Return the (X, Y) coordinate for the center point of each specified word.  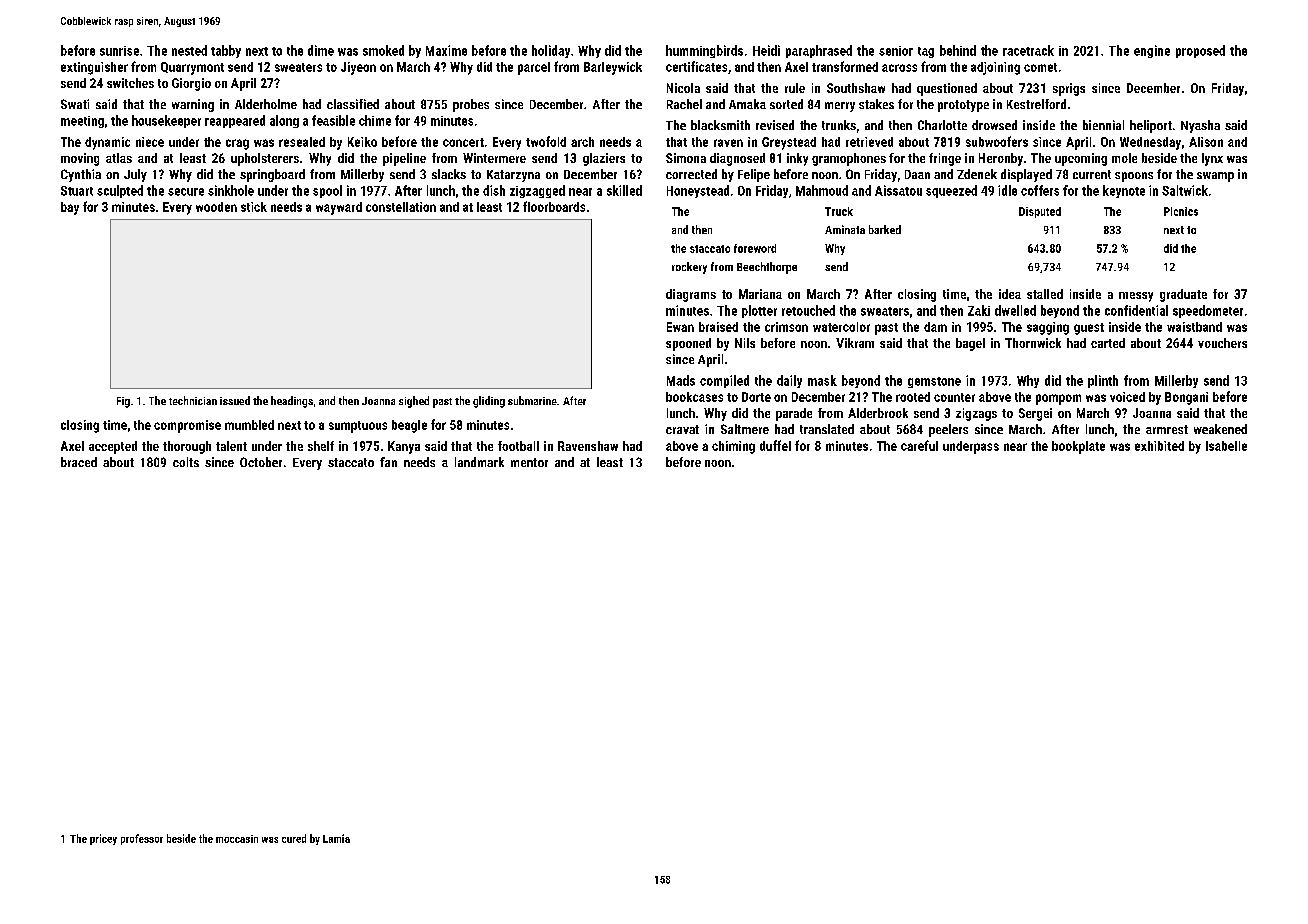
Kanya (404, 447)
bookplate (1078, 447)
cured (294, 838)
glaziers (604, 159)
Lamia (336, 838)
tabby (226, 51)
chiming (733, 447)
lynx (1212, 159)
